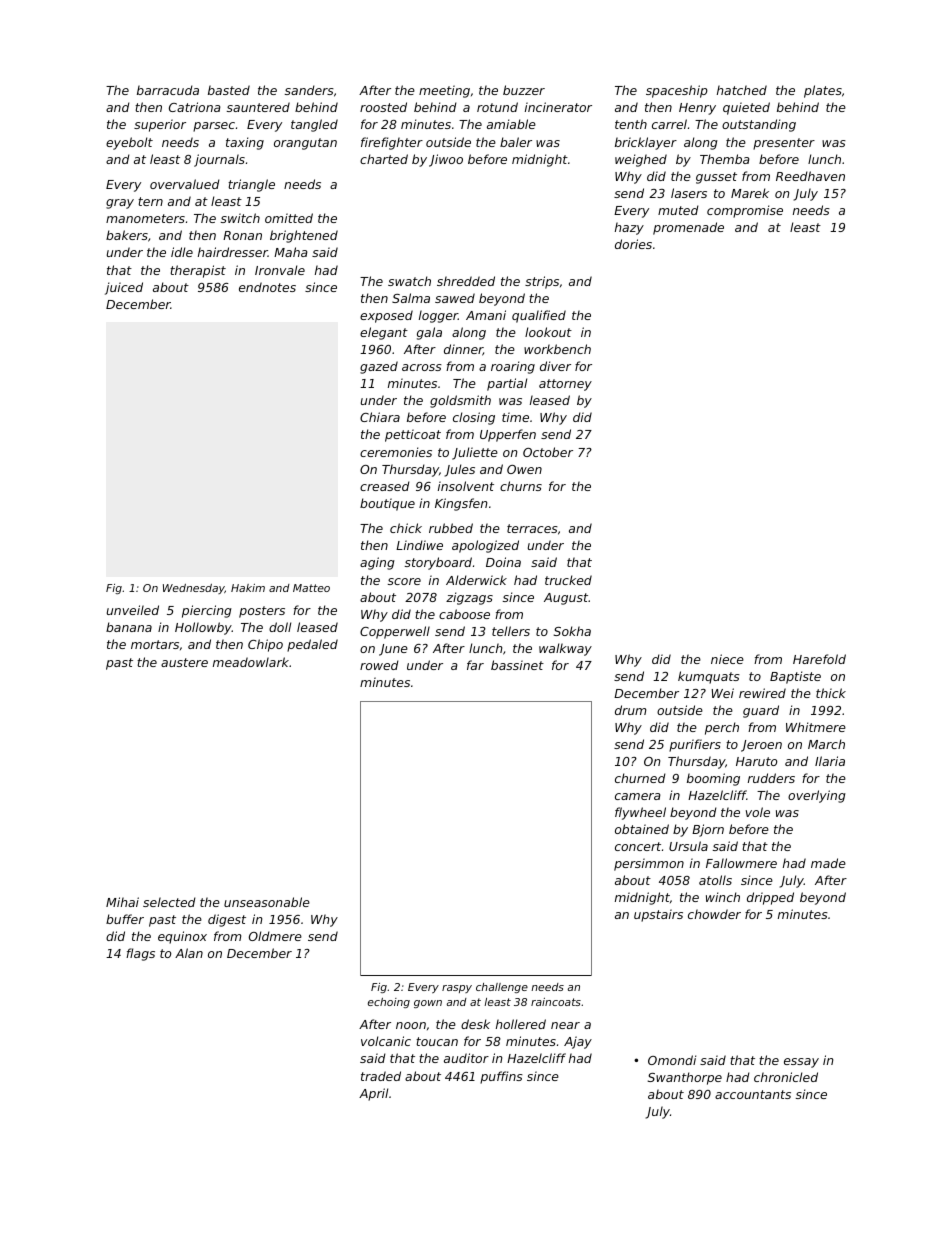  I want to click on swatch, so click(409, 281).
